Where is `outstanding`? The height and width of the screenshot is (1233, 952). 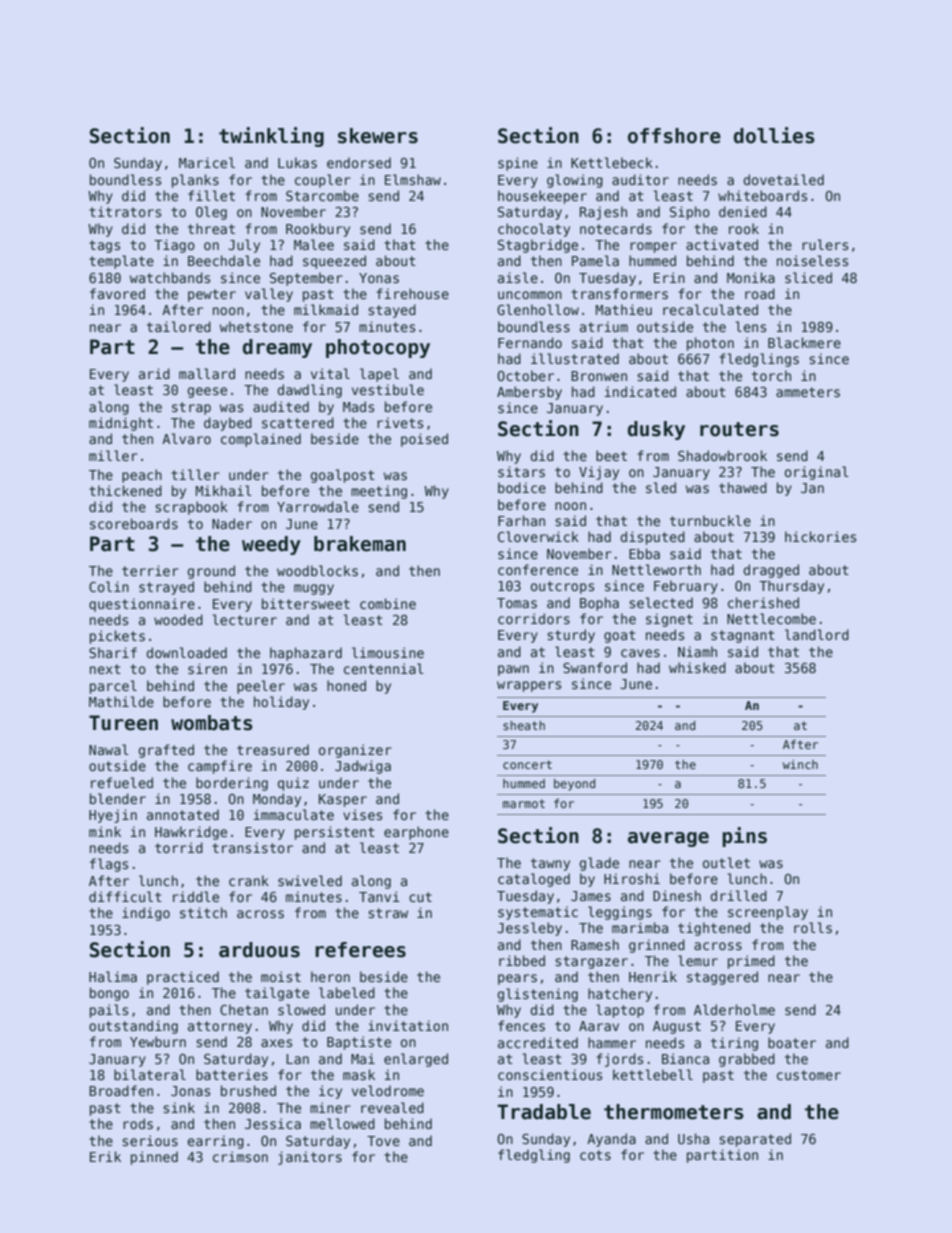 outstanding is located at coordinates (133, 1027).
